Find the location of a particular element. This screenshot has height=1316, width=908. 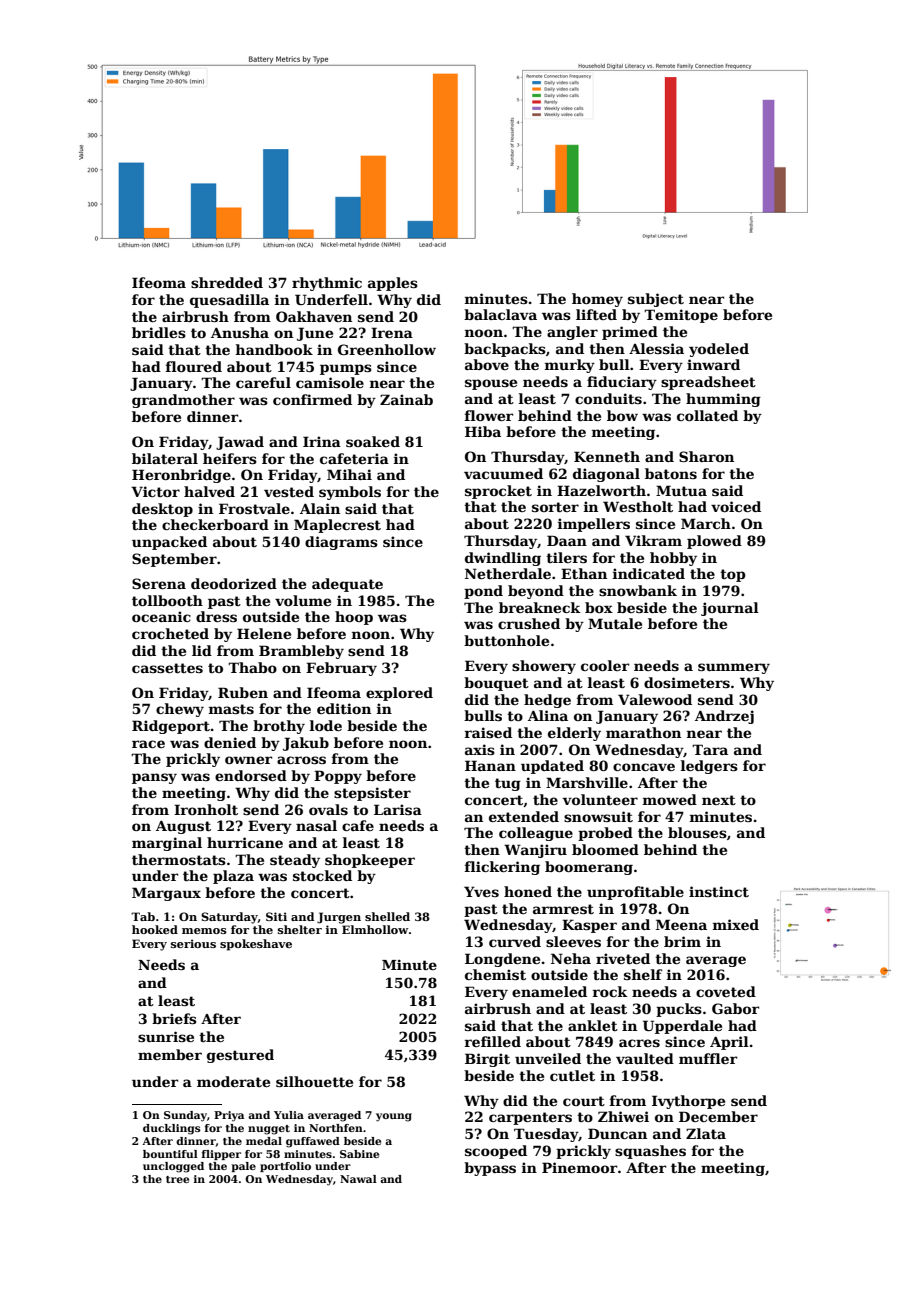

member is located at coordinates (170, 1054).
